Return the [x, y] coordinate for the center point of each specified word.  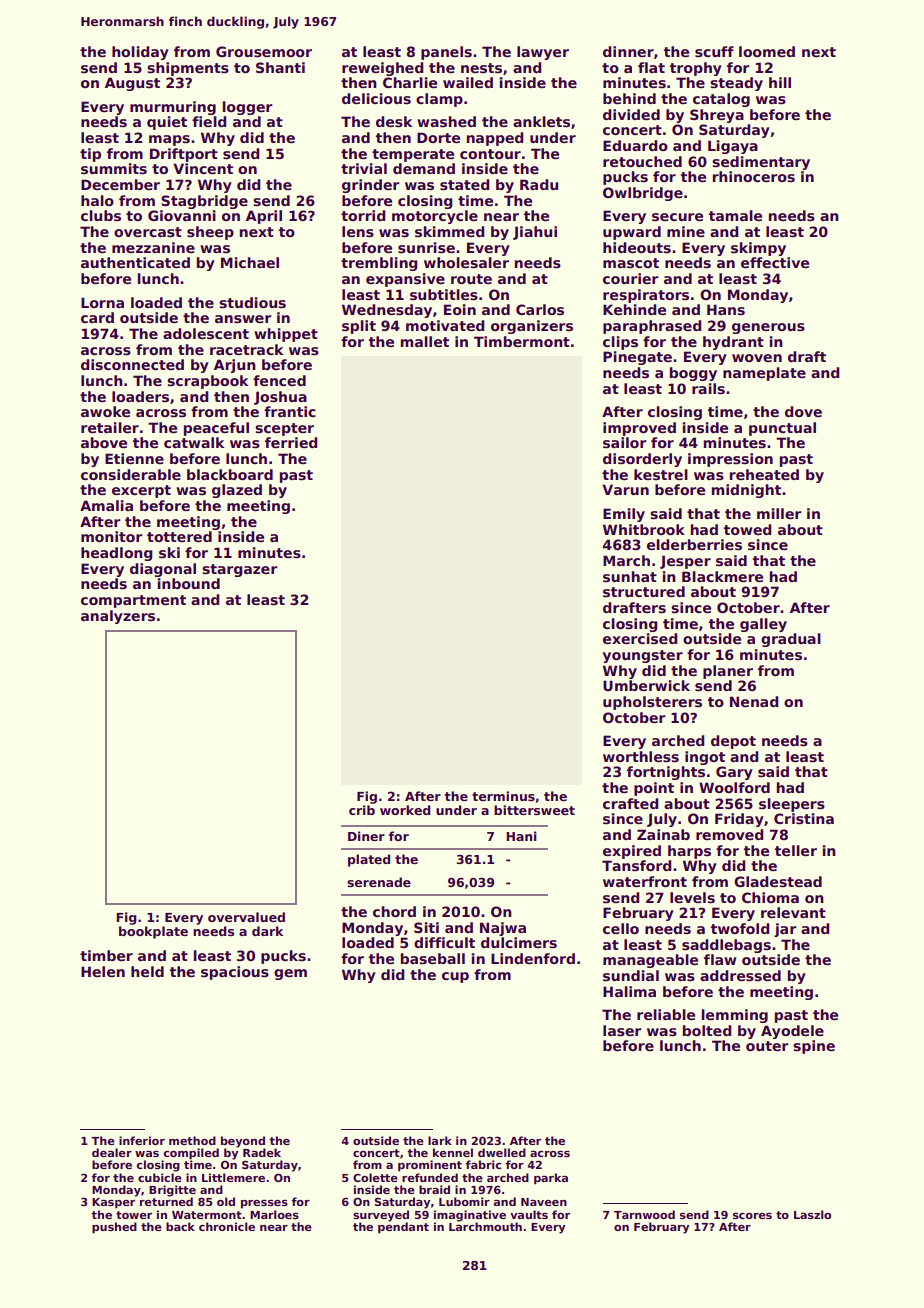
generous [768, 328]
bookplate [153, 932]
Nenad [754, 701]
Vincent [203, 168]
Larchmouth [485, 1226]
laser [622, 1030]
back [180, 1226]
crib [362, 810]
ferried [291, 442]
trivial [364, 168]
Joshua [280, 398]
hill [780, 82]
